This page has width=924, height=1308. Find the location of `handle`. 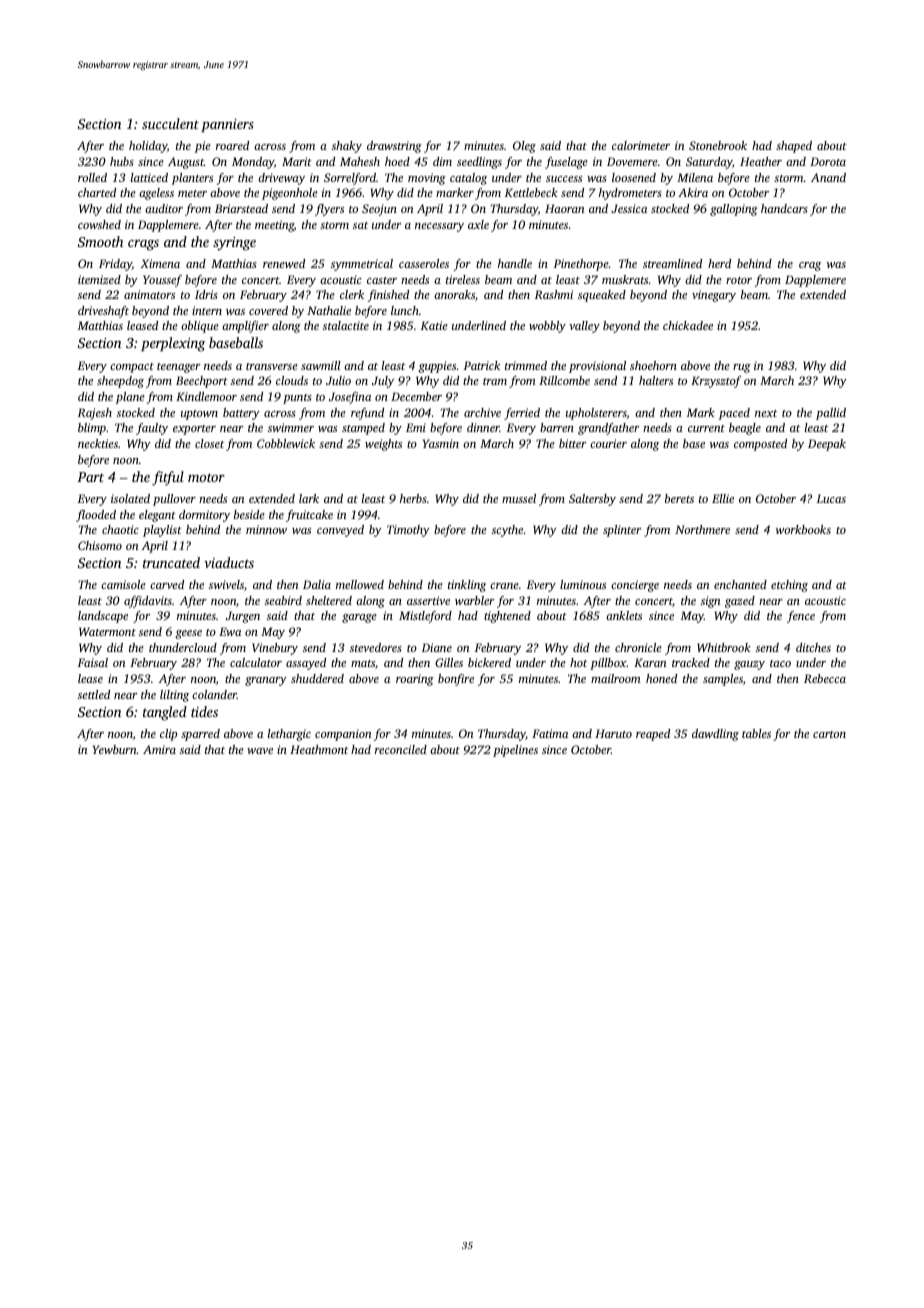

handle is located at coordinates (515, 263).
